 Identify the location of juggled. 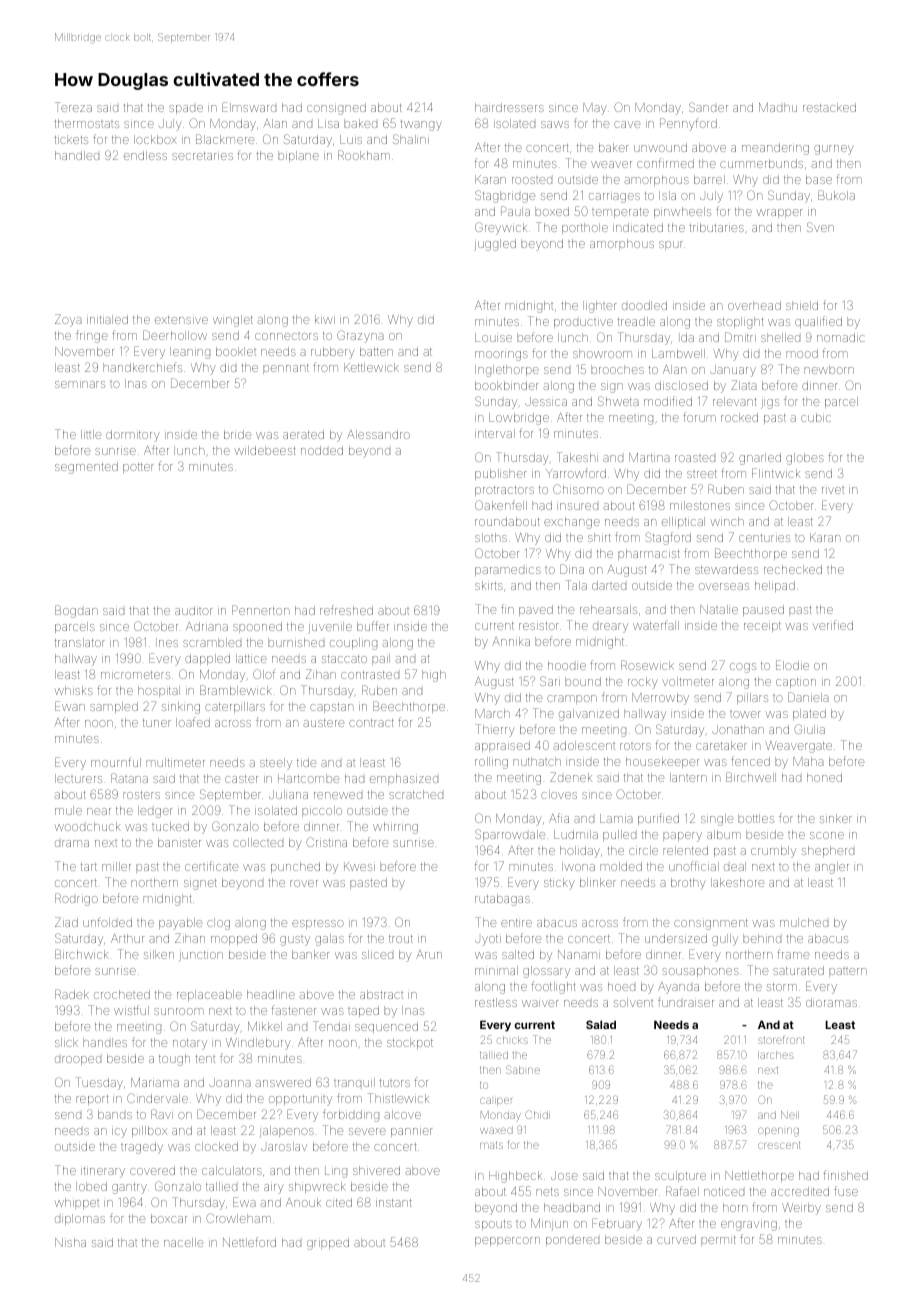
(495, 245).
